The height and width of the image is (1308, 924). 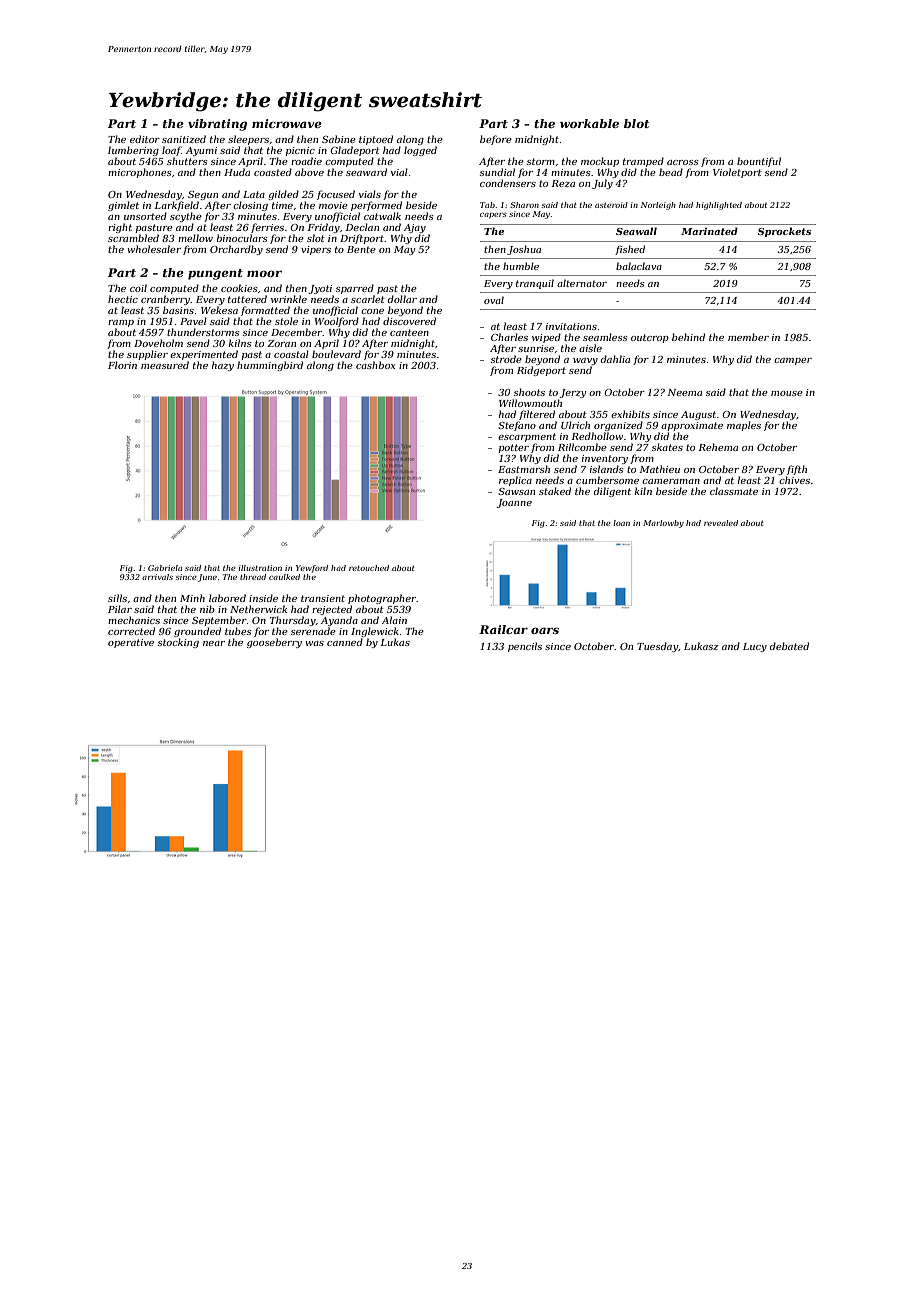 I want to click on camper, so click(x=793, y=361).
